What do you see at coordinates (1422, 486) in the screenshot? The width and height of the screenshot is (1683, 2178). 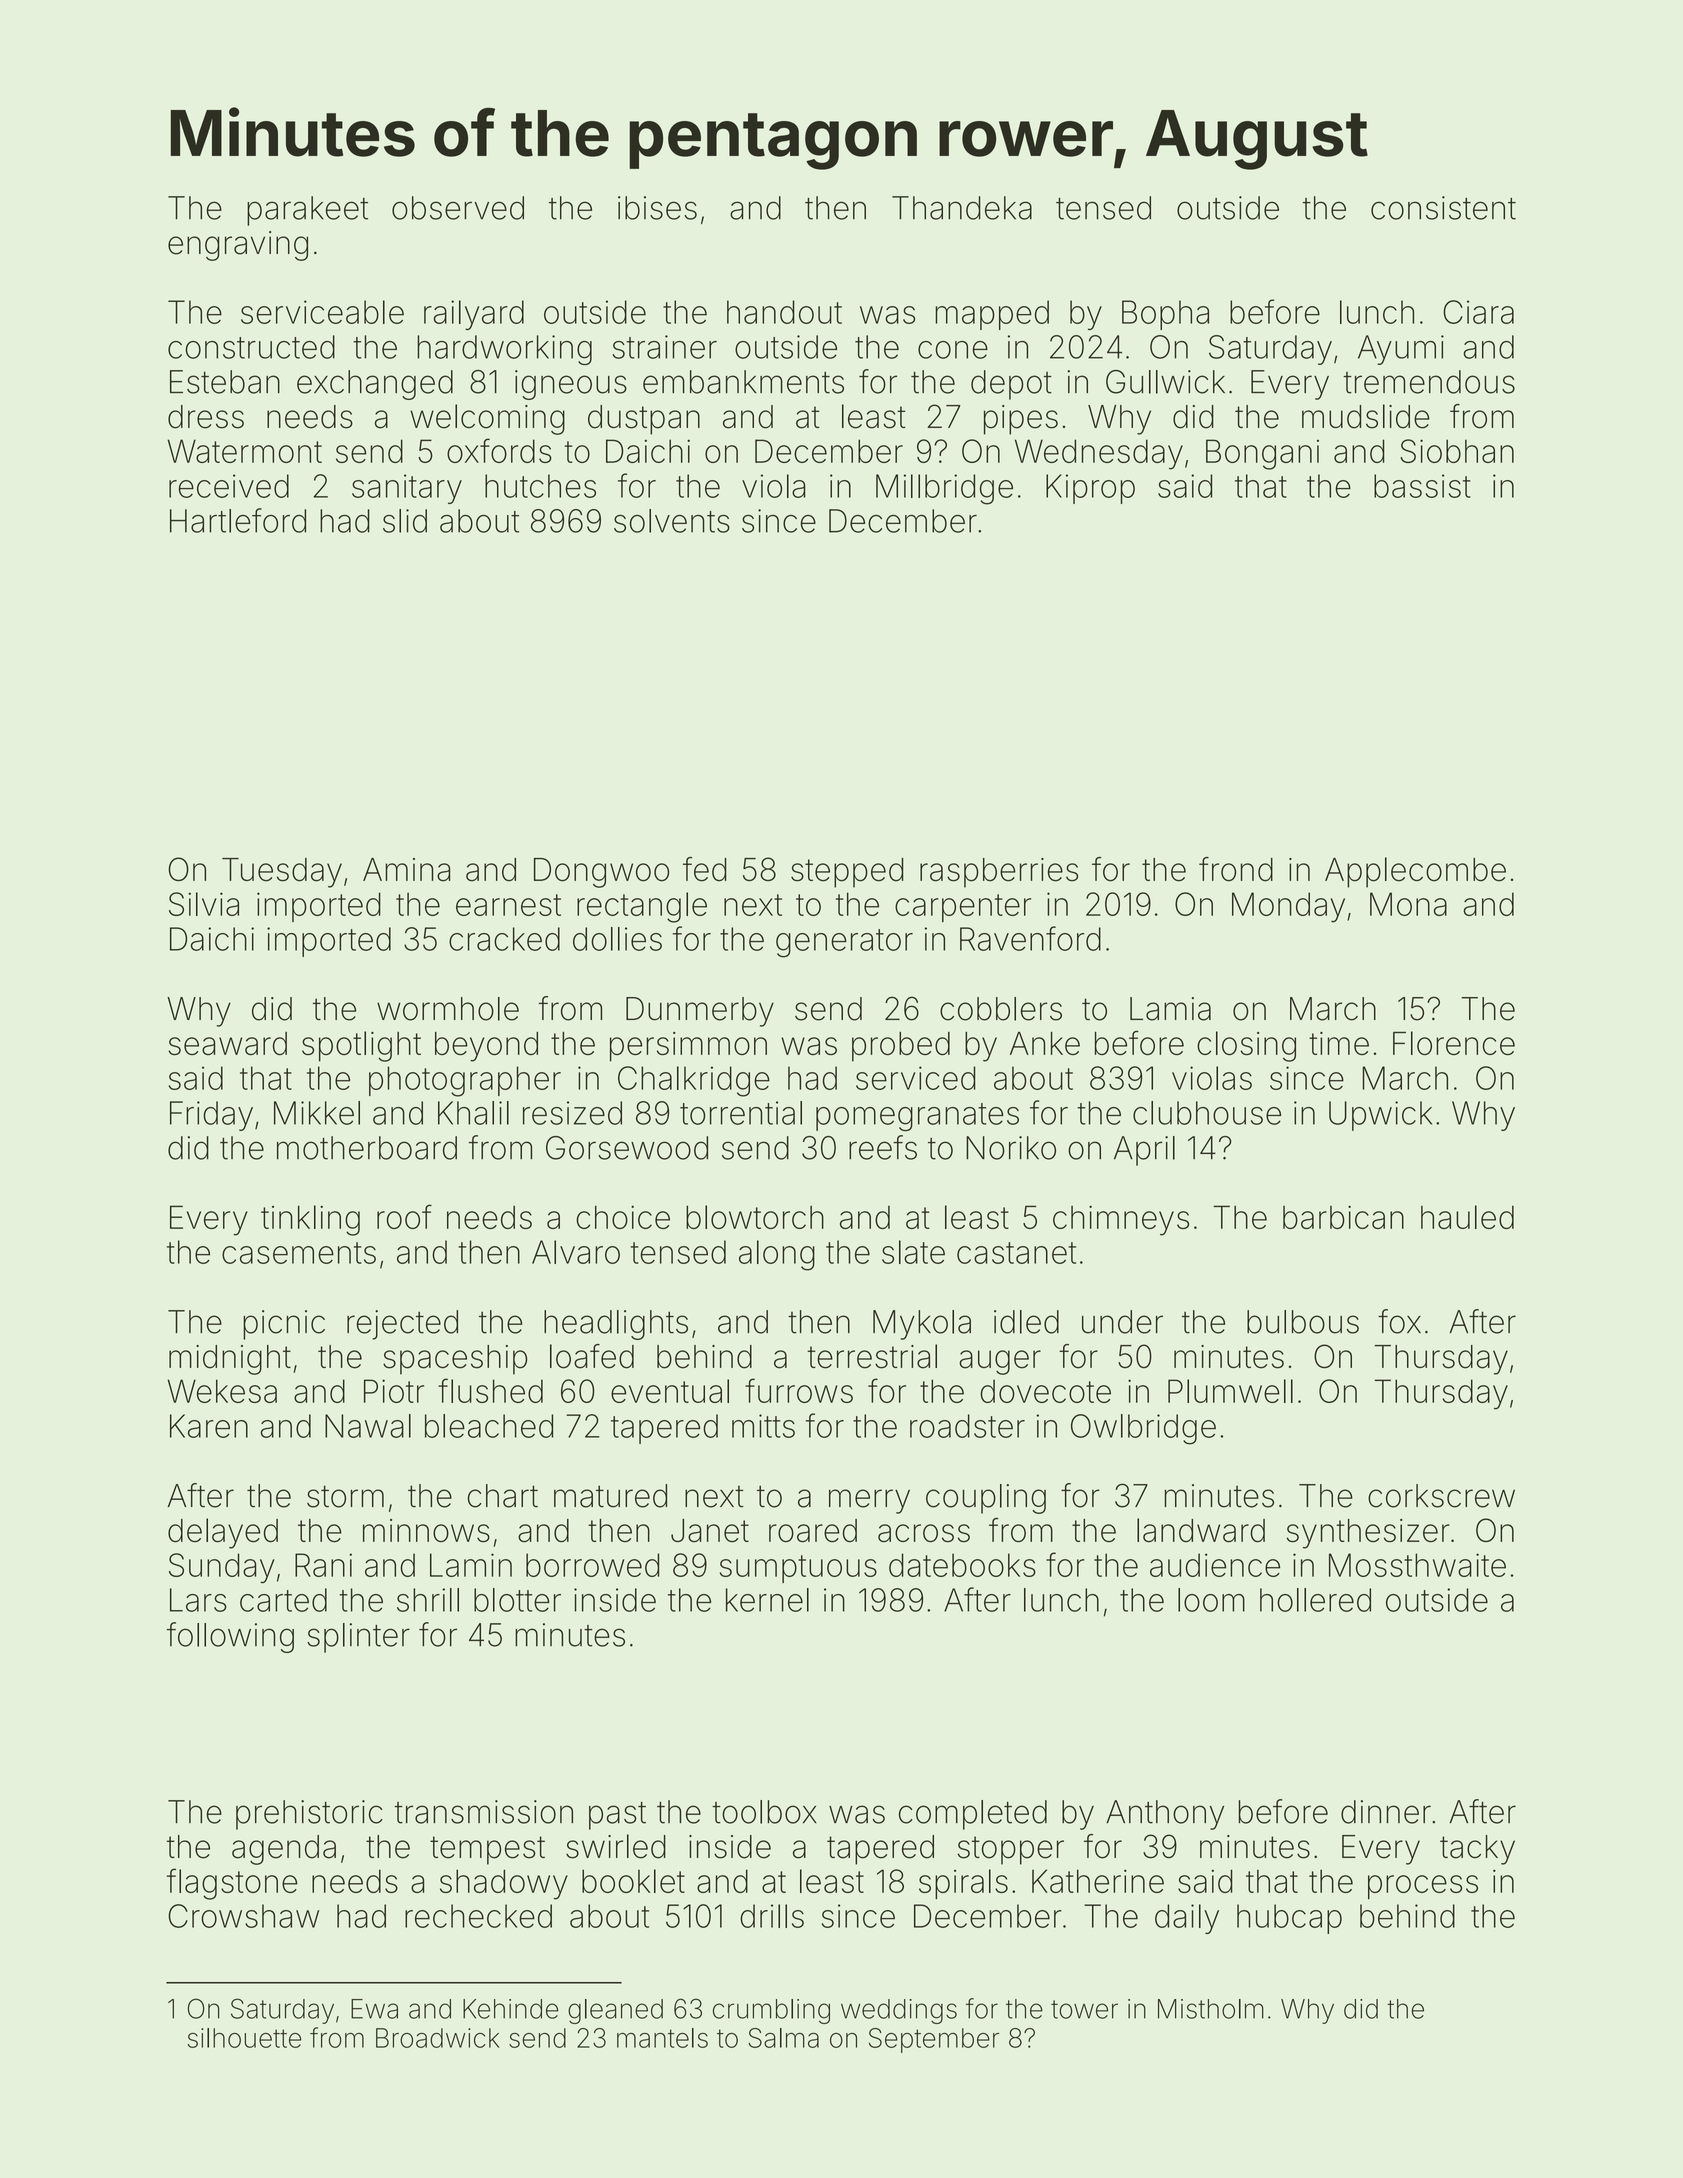 I see `bassist` at bounding box center [1422, 486].
